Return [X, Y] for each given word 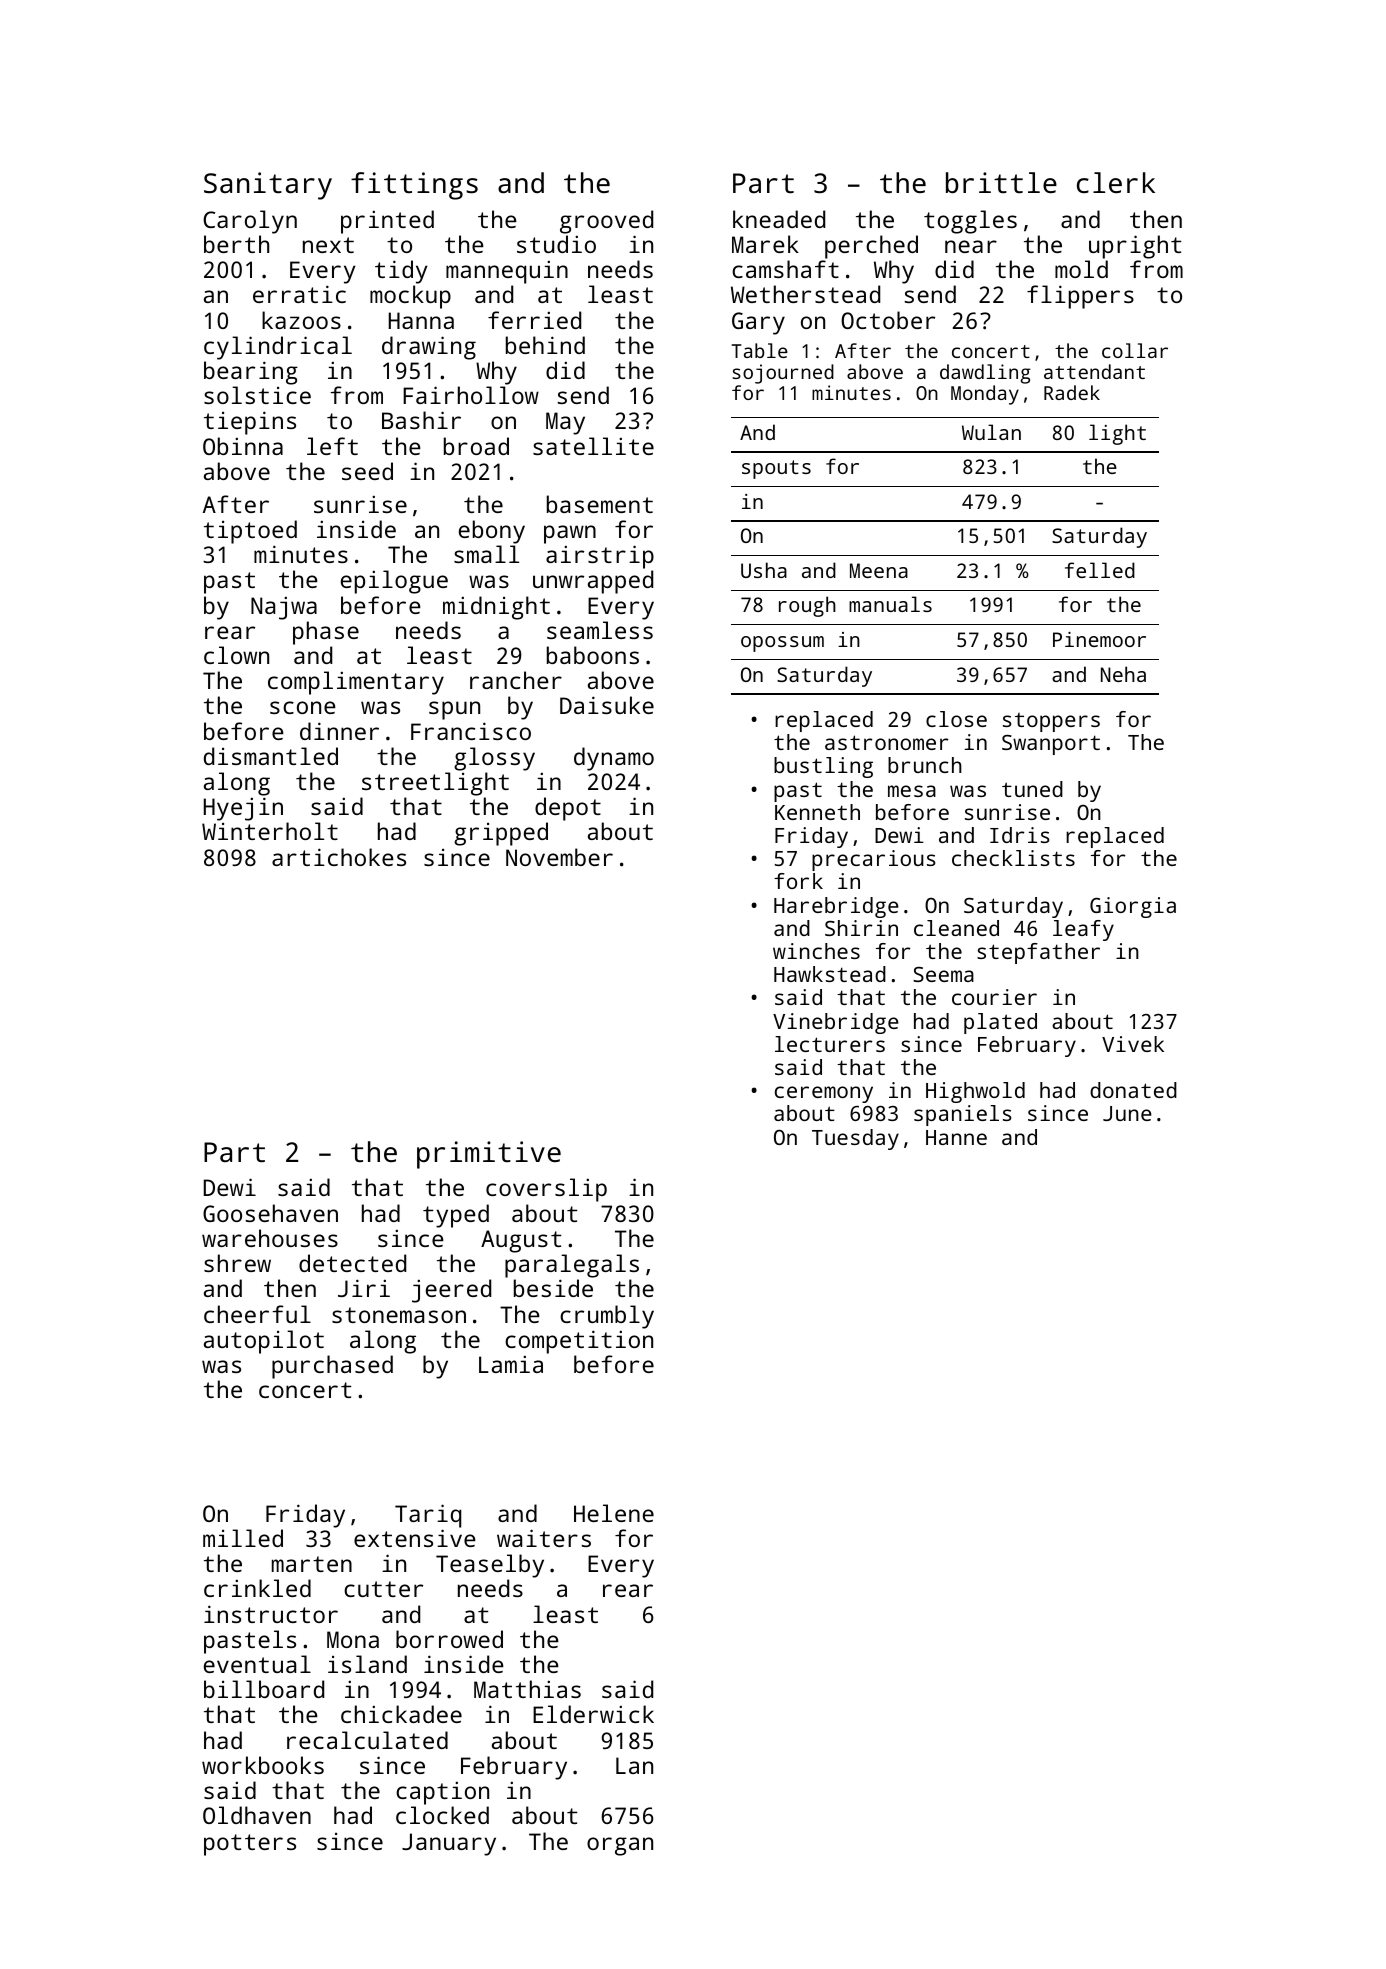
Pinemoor [1099, 639]
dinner [339, 731]
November [559, 857]
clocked [442, 1815]
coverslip [546, 1190]
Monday [985, 395]
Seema [943, 974]
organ [620, 1846]
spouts [776, 469]
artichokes [339, 857]
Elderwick [593, 1714]
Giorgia [1133, 907]
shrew [237, 1263]
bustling [823, 767]
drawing [429, 348]
